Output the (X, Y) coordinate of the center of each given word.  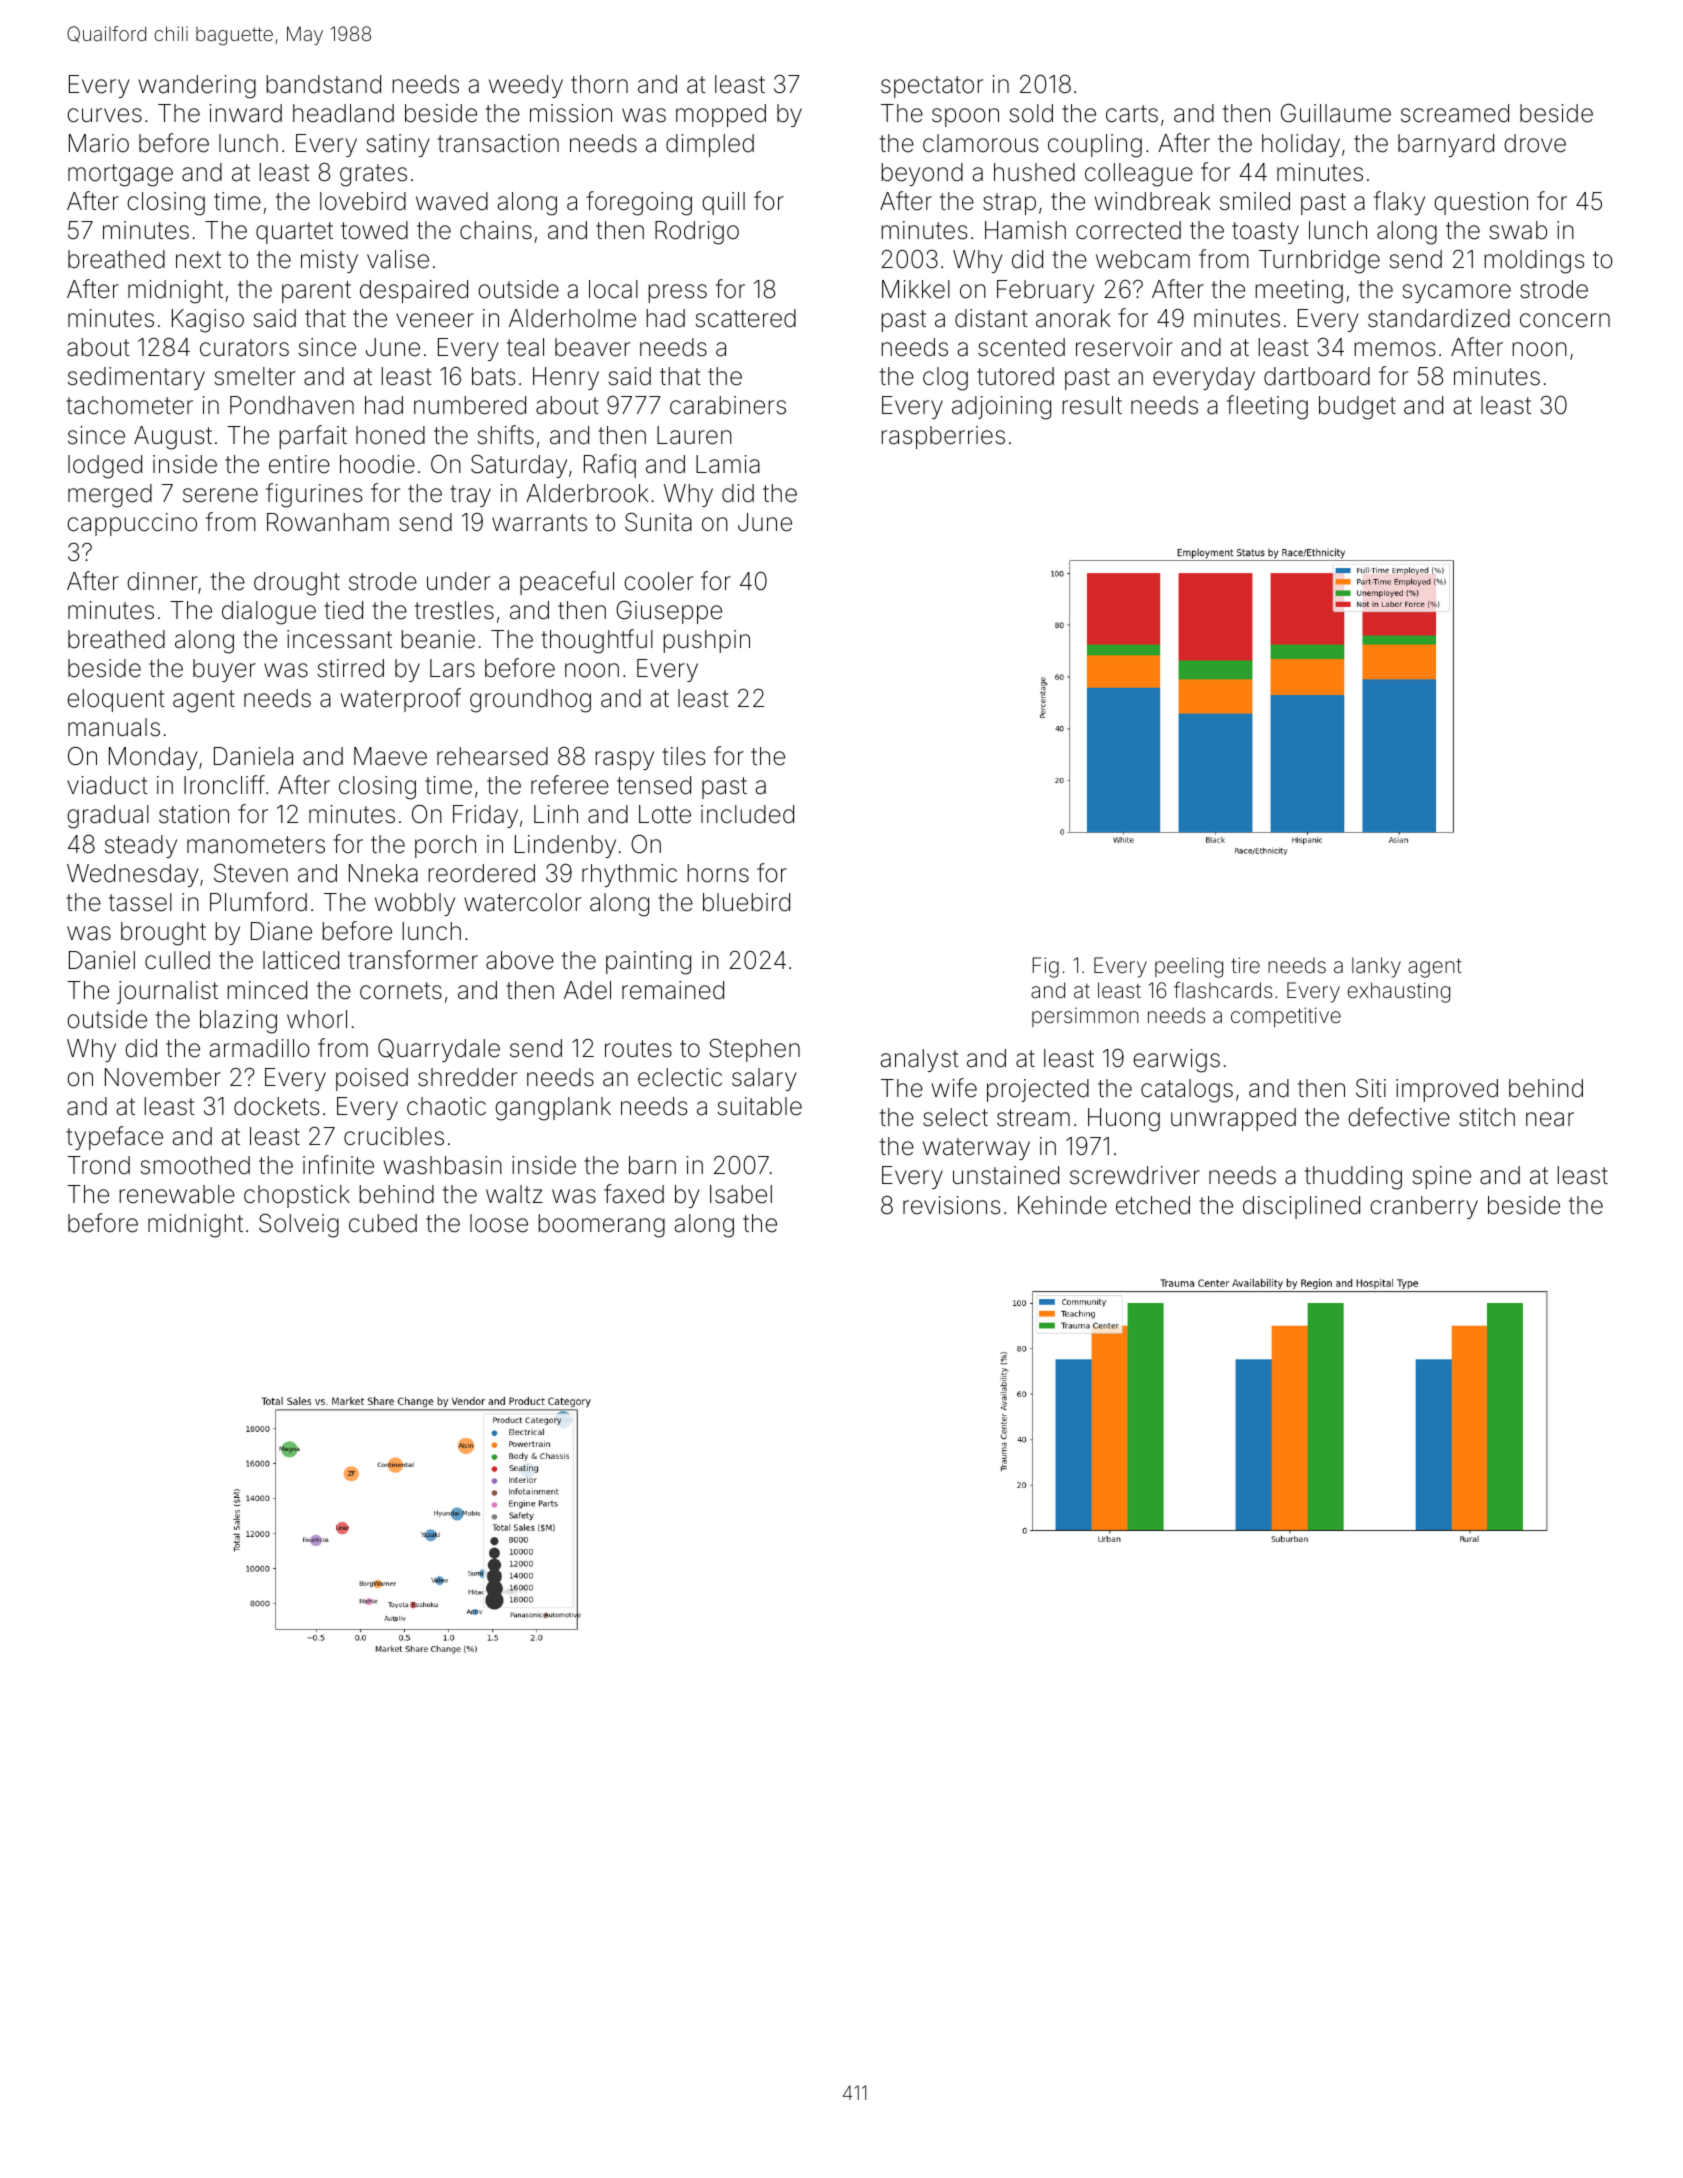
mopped (721, 115)
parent (316, 292)
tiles (683, 756)
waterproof (401, 700)
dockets (276, 1106)
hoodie (377, 464)
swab (1518, 230)
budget (1357, 408)
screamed (1455, 113)
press (677, 293)
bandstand (323, 84)
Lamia (728, 464)
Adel (587, 990)
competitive (1286, 1017)
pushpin (706, 641)
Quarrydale (439, 1050)
